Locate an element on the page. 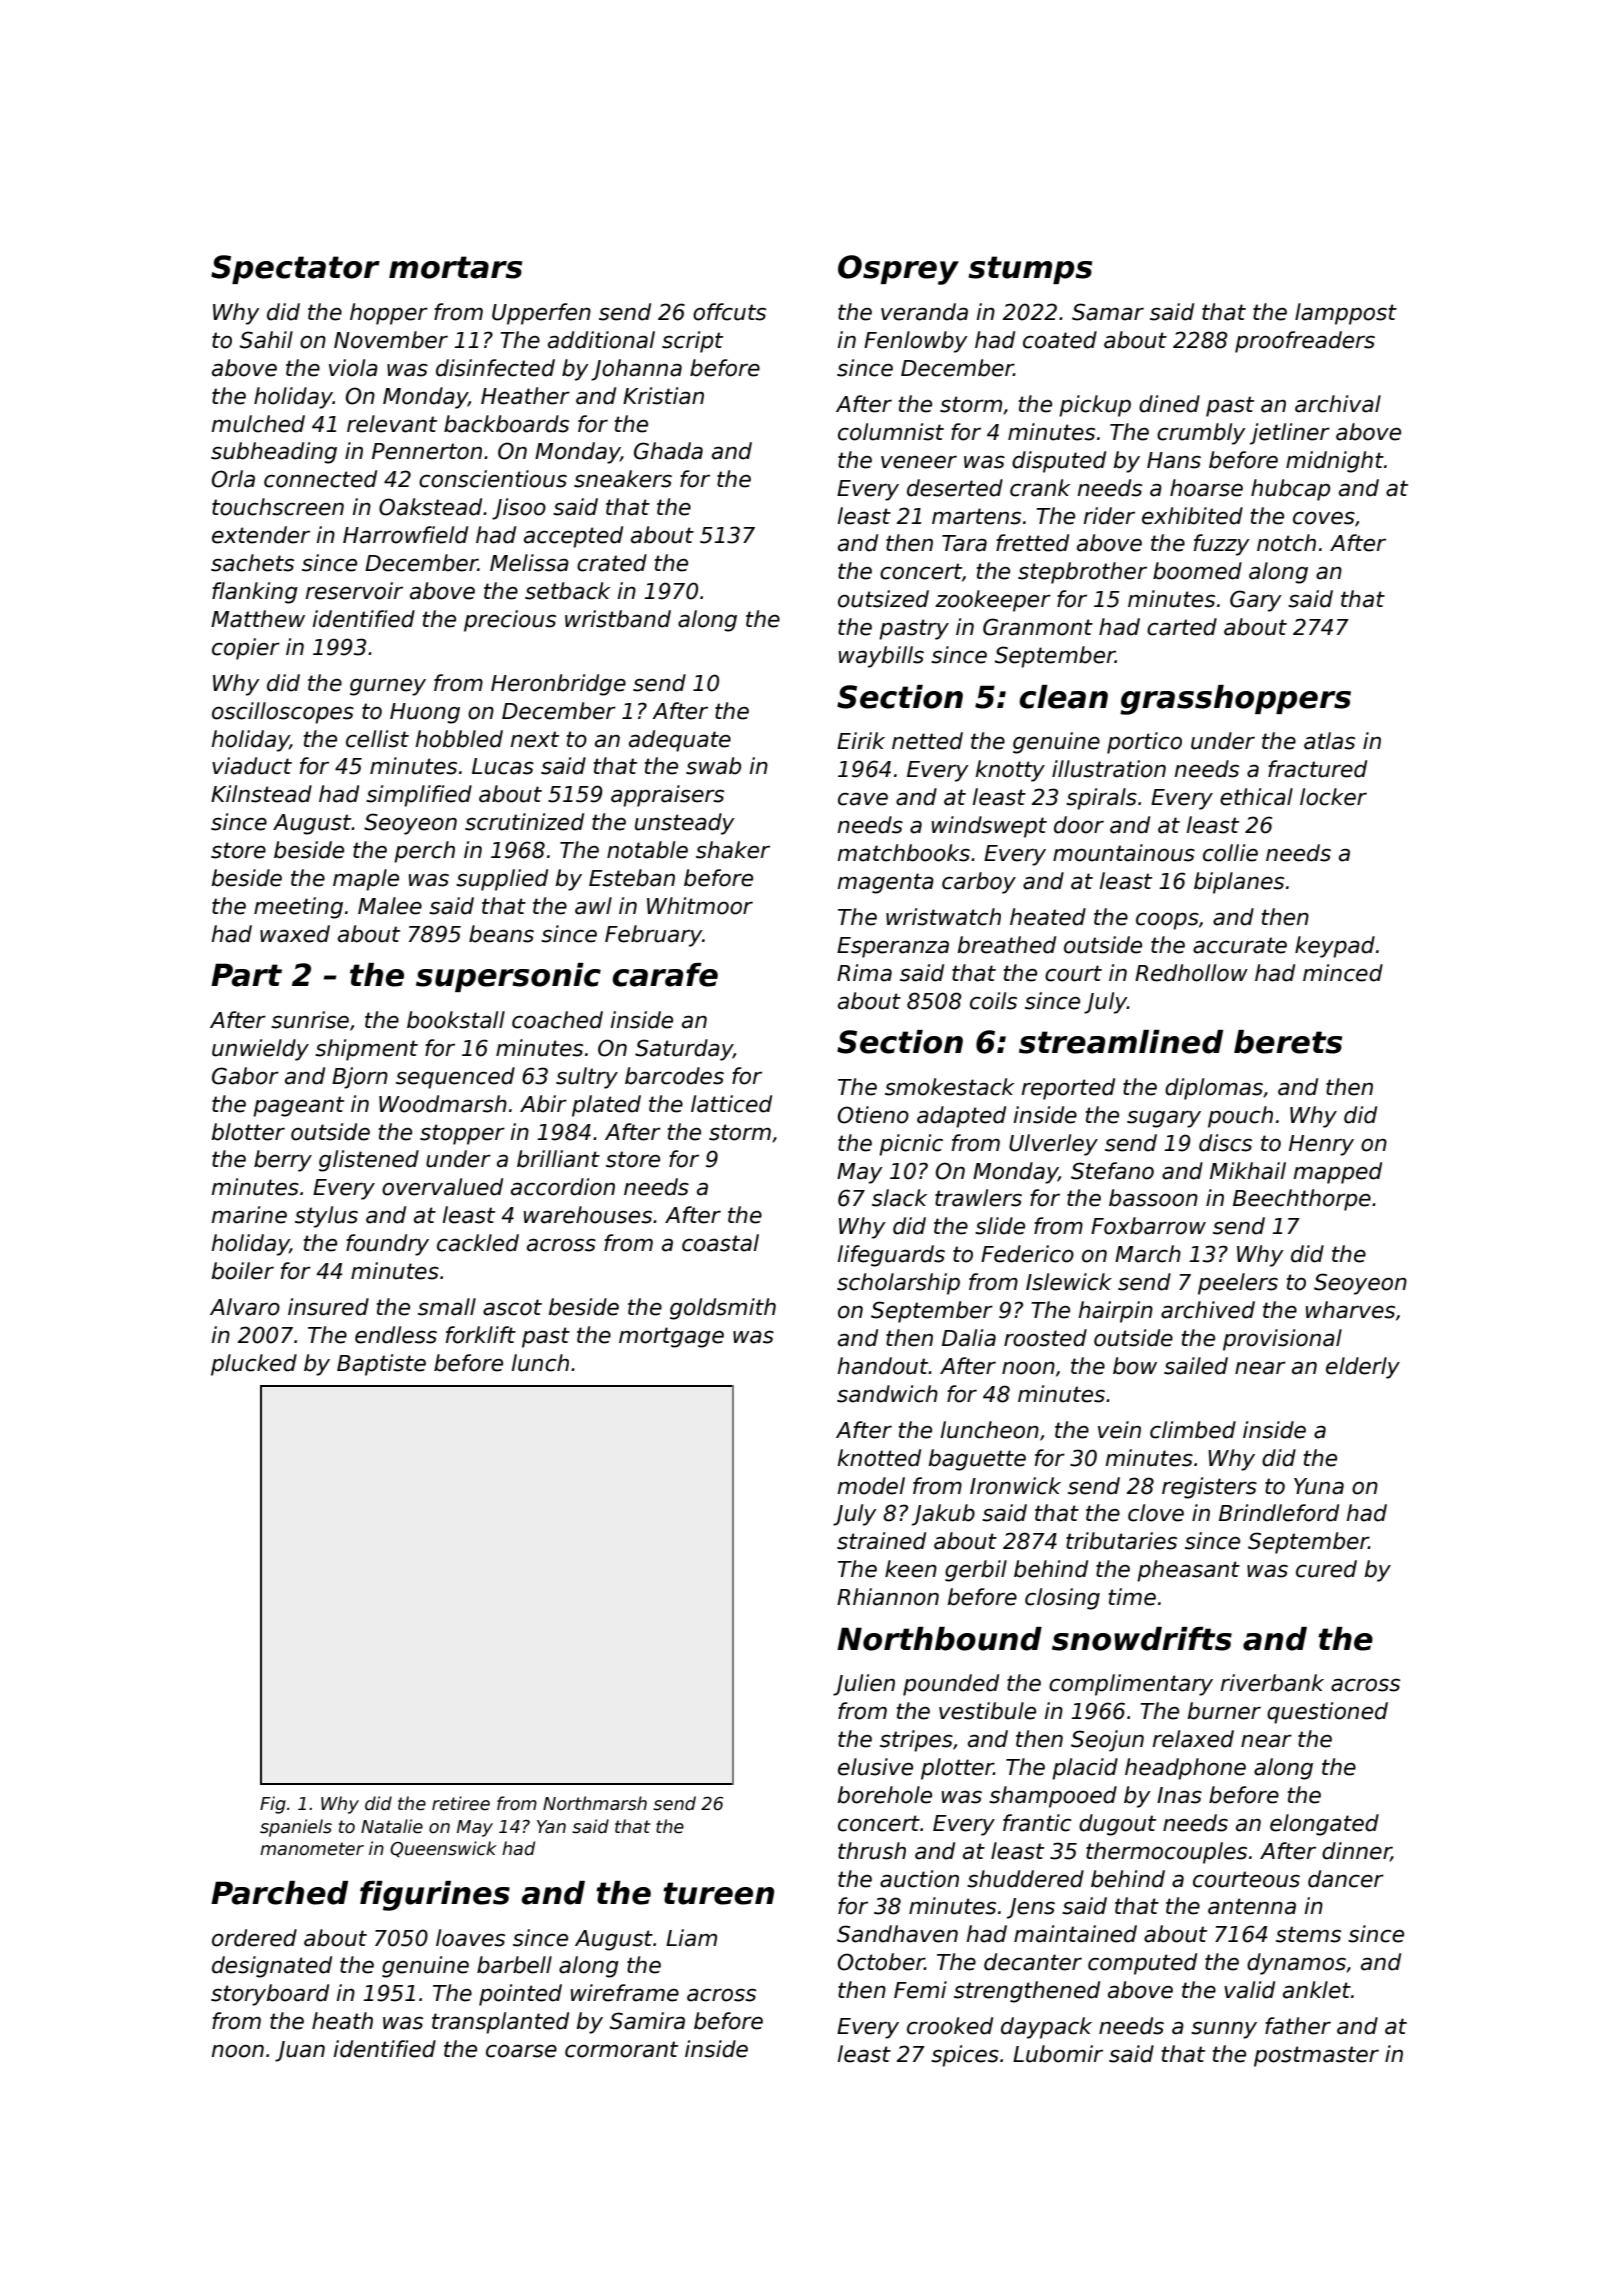 This page has width=1620, height=2292. notable is located at coordinates (647, 850).
